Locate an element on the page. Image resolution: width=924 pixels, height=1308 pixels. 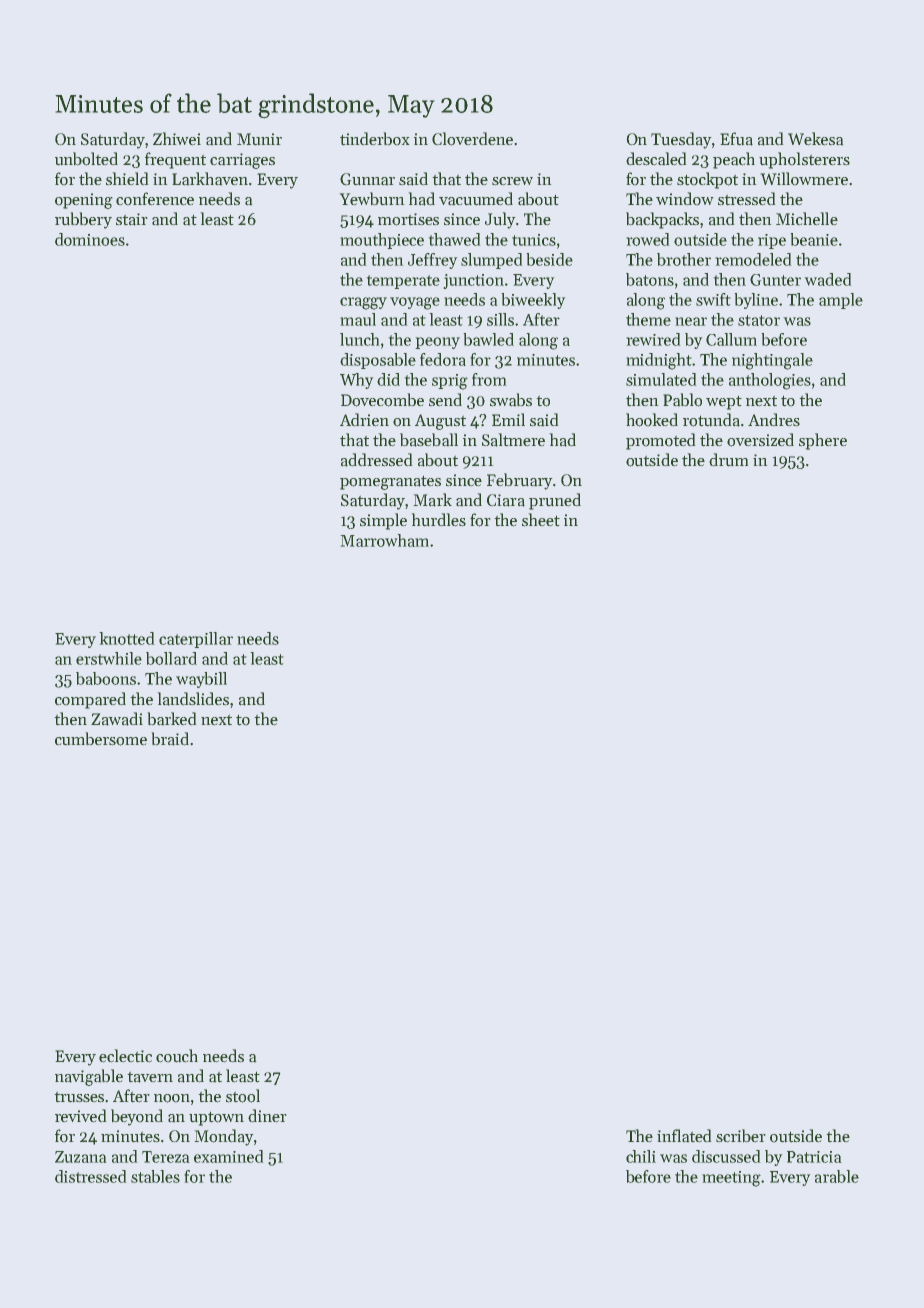
anthologies is located at coordinates (770, 381).
